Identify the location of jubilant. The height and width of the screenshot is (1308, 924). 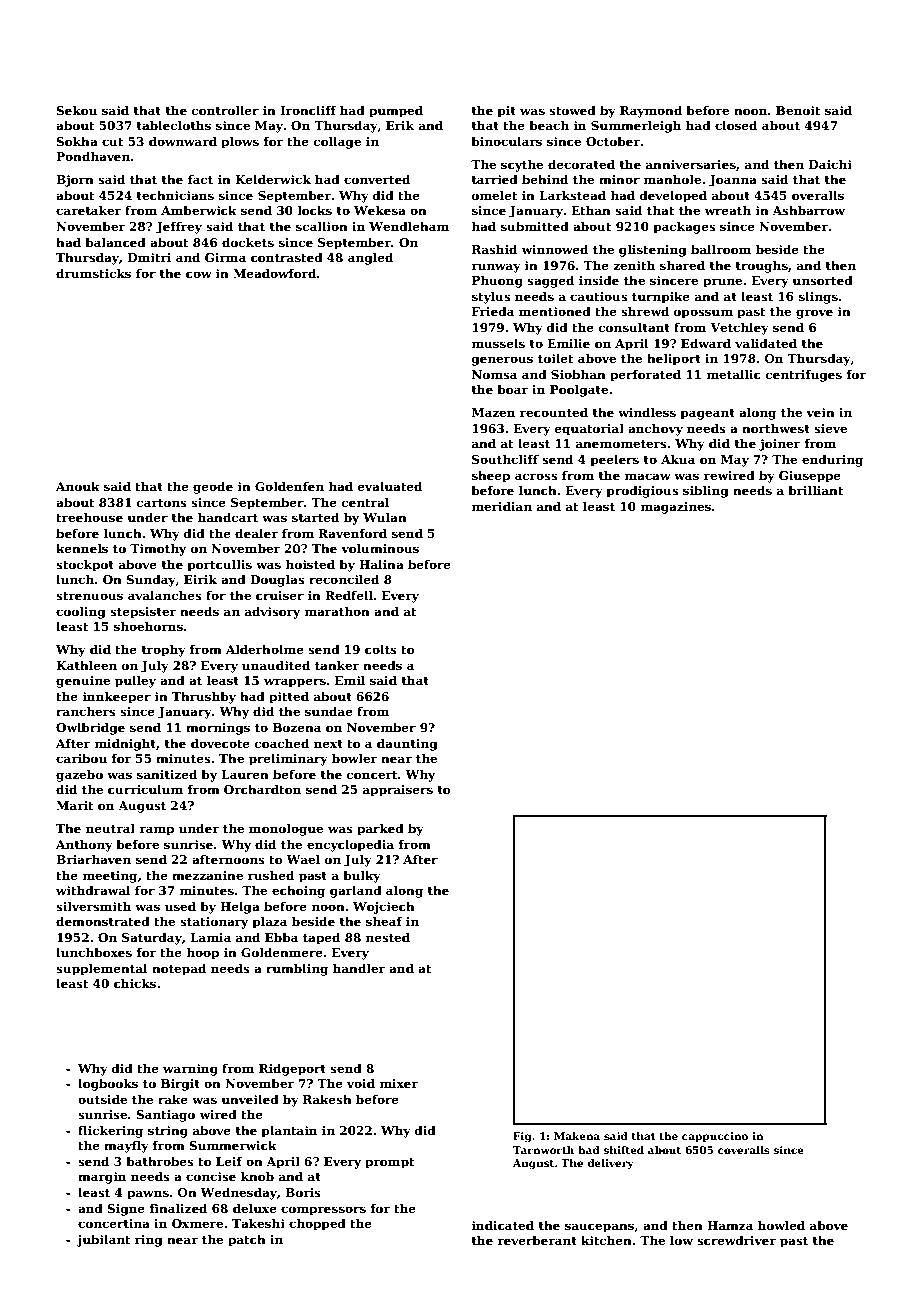
(104, 1240).
